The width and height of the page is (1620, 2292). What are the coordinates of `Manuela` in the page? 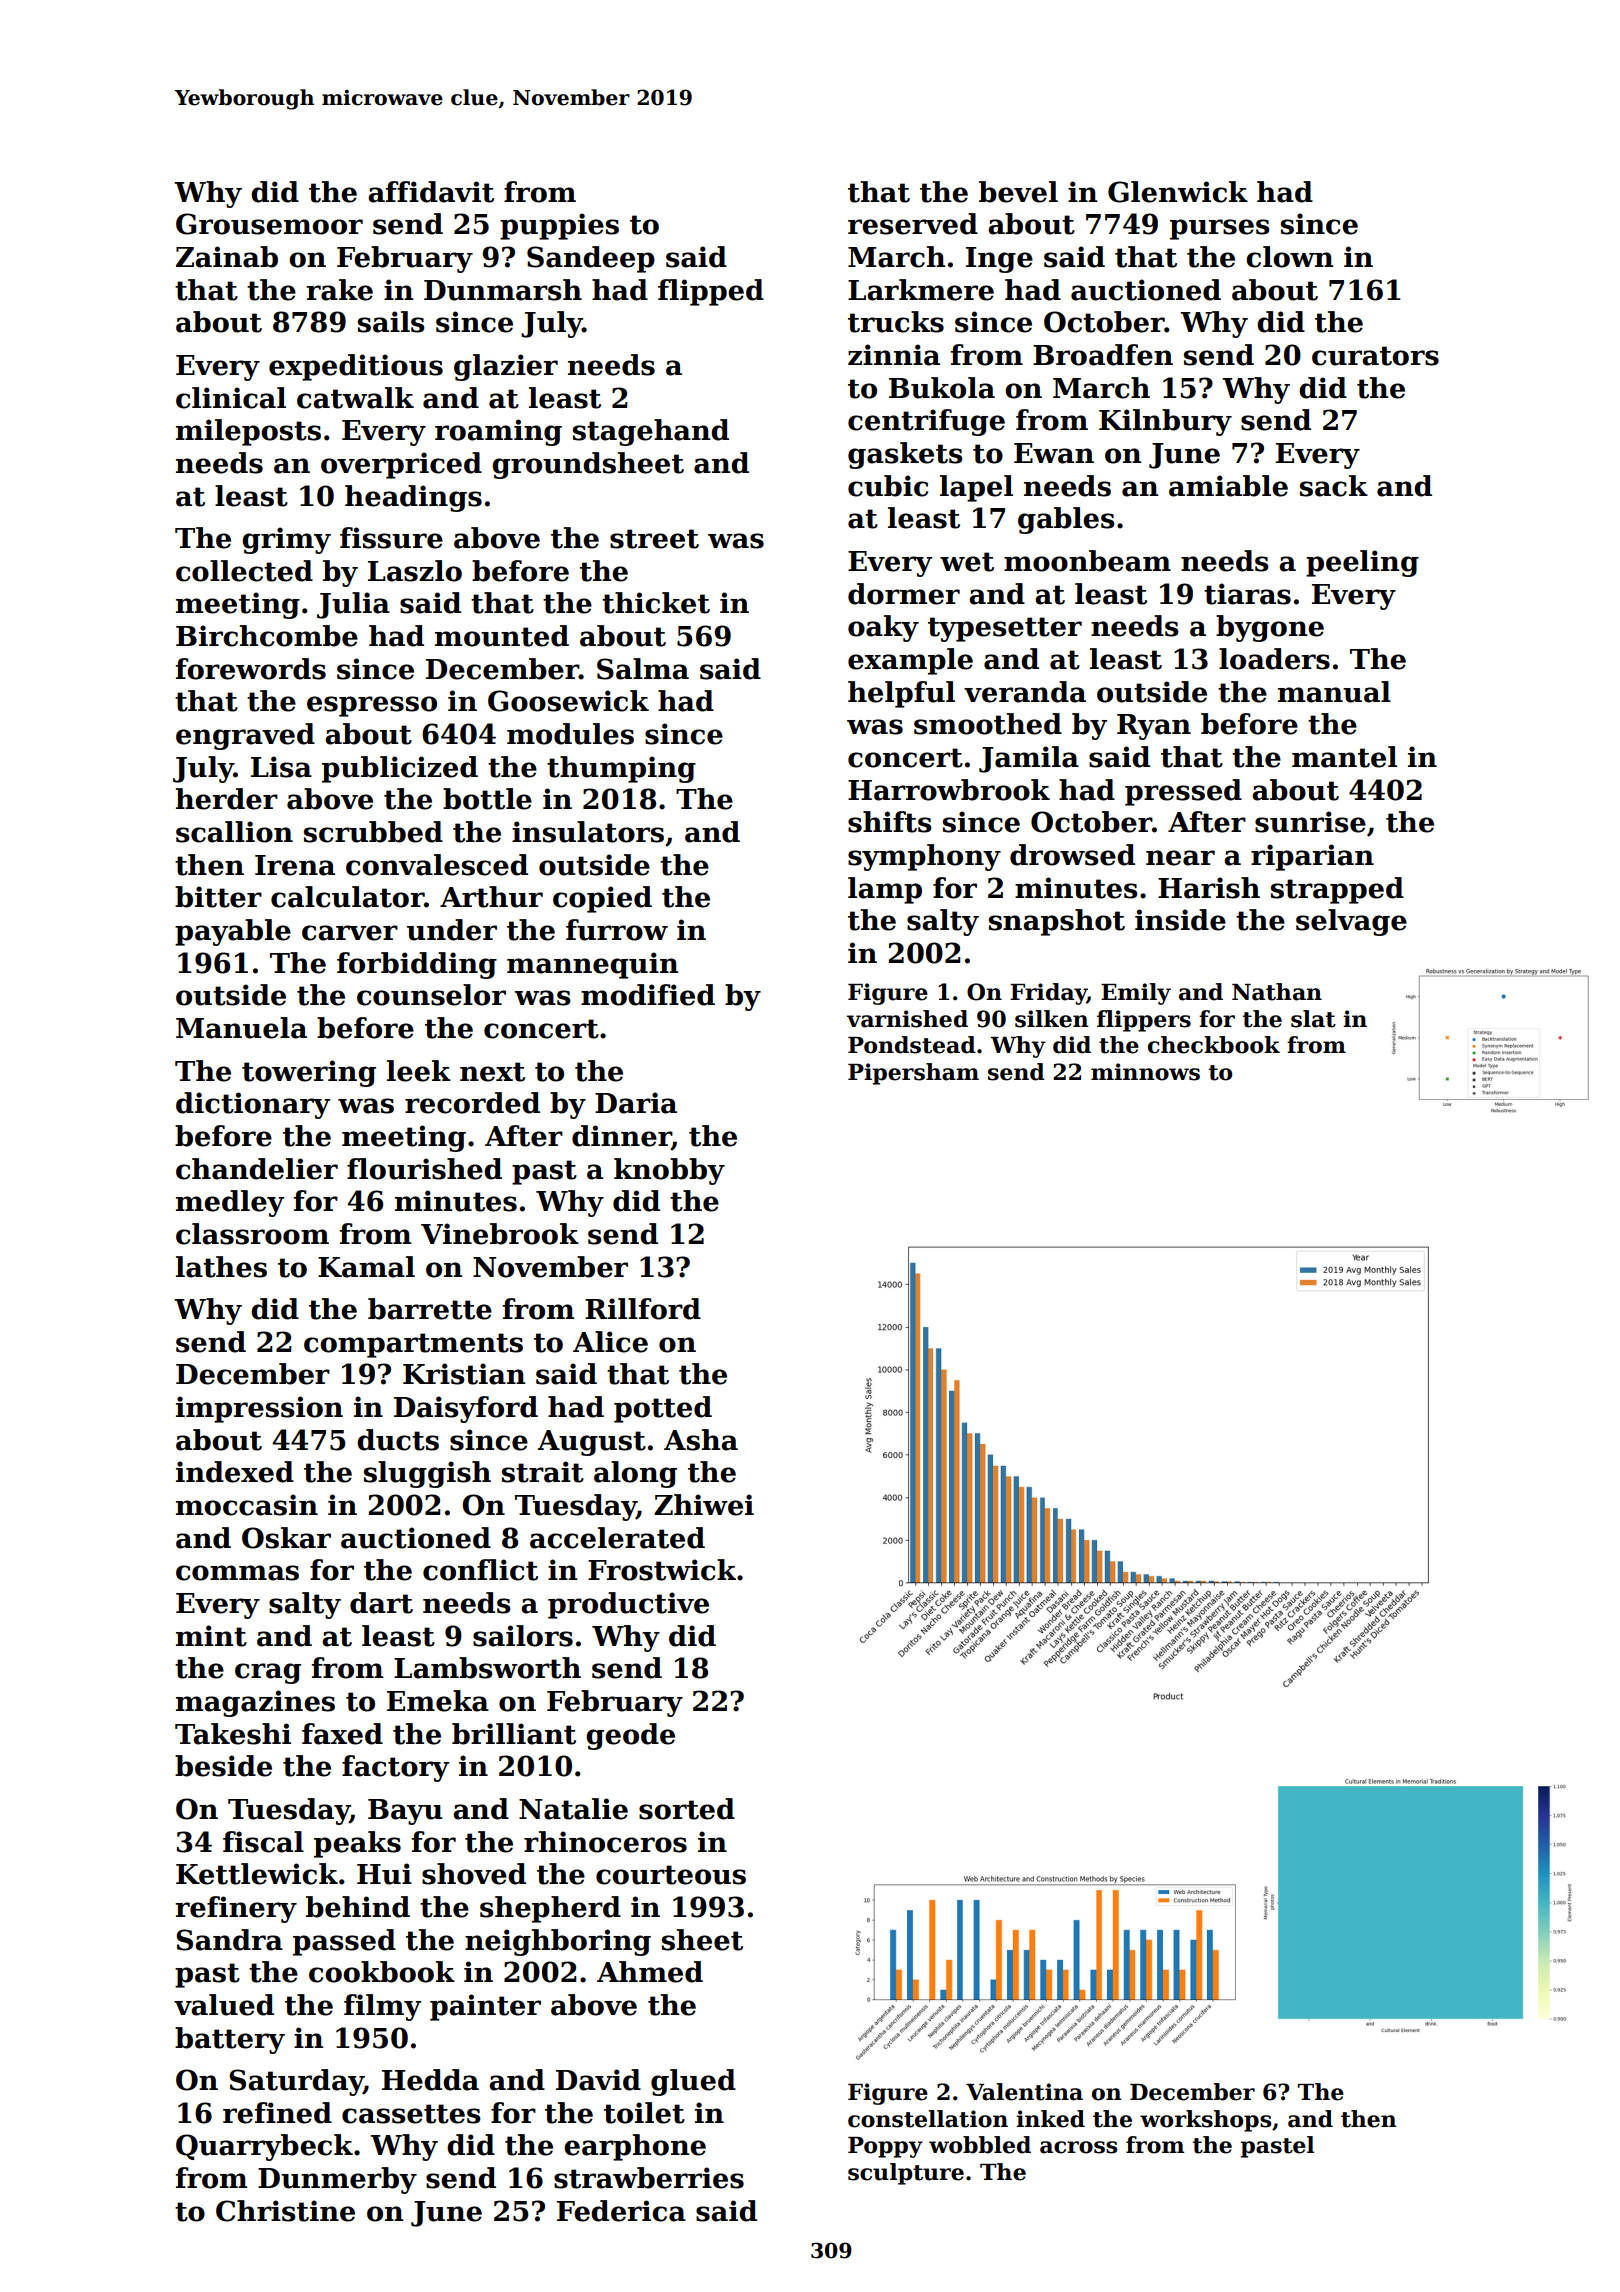 It's located at (241, 1028).
